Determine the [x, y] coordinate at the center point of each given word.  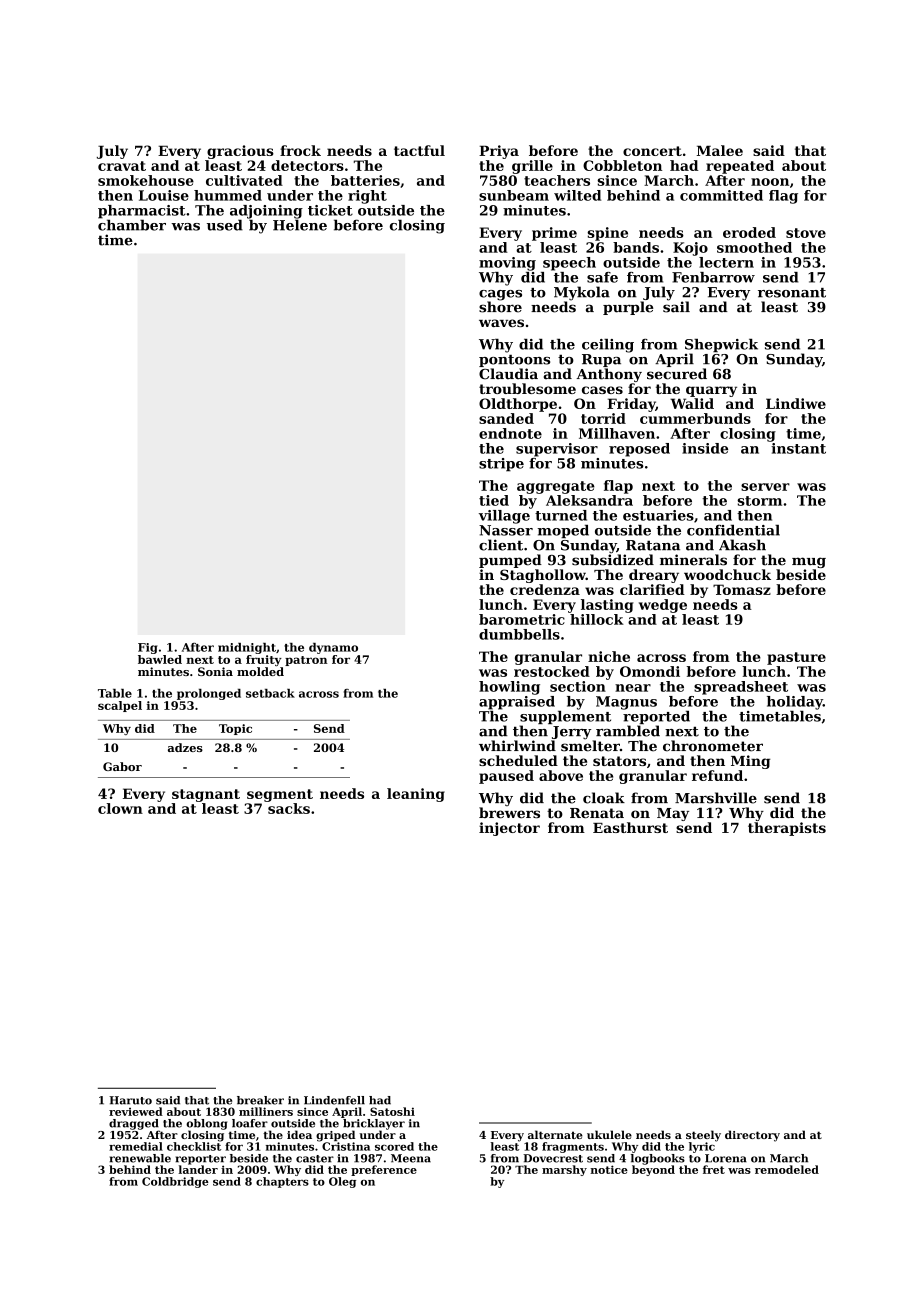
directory [752, 1136]
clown [120, 808]
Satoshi [392, 1111]
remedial [136, 1146]
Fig [147, 648]
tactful [419, 150]
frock [300, 150]
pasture [796, 658]
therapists [787, 829]
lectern [726, 262]
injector [509, 829]
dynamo [333, 648]
